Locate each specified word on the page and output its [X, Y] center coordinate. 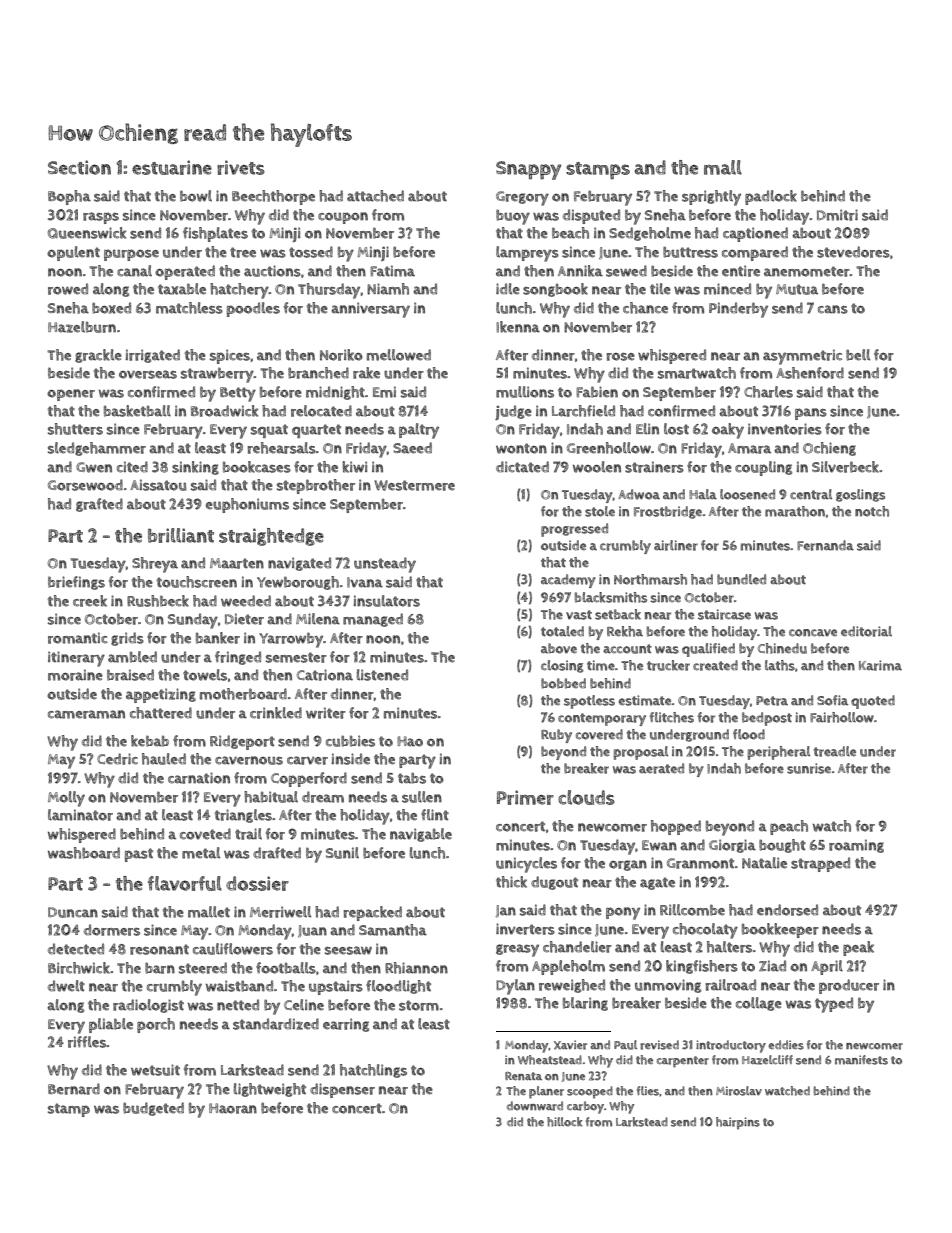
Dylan [515, 987]
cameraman [86, 714]
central [811, 494]
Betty [238, 394]
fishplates [215, 234]
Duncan [73, 912]
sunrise [809, 768]
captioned [755, 234]
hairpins [738, 1123]
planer [546, 1092]
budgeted [153, 1109]
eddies [786, 1045]
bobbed [563, 683]
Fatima [392, 271]
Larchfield [583, 411]
